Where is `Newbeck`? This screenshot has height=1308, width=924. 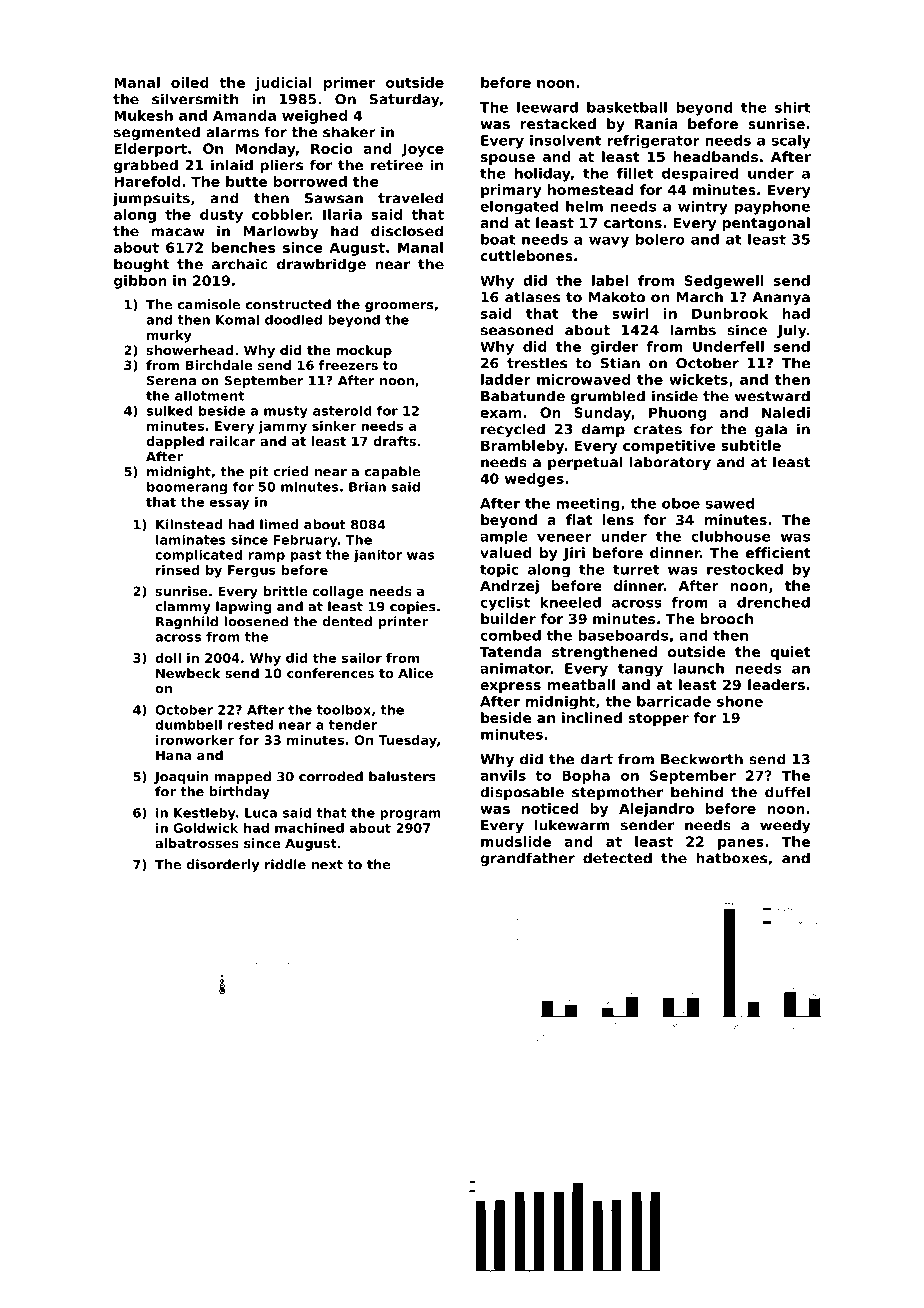
Newbeck is located at coordinates (188, 673).
